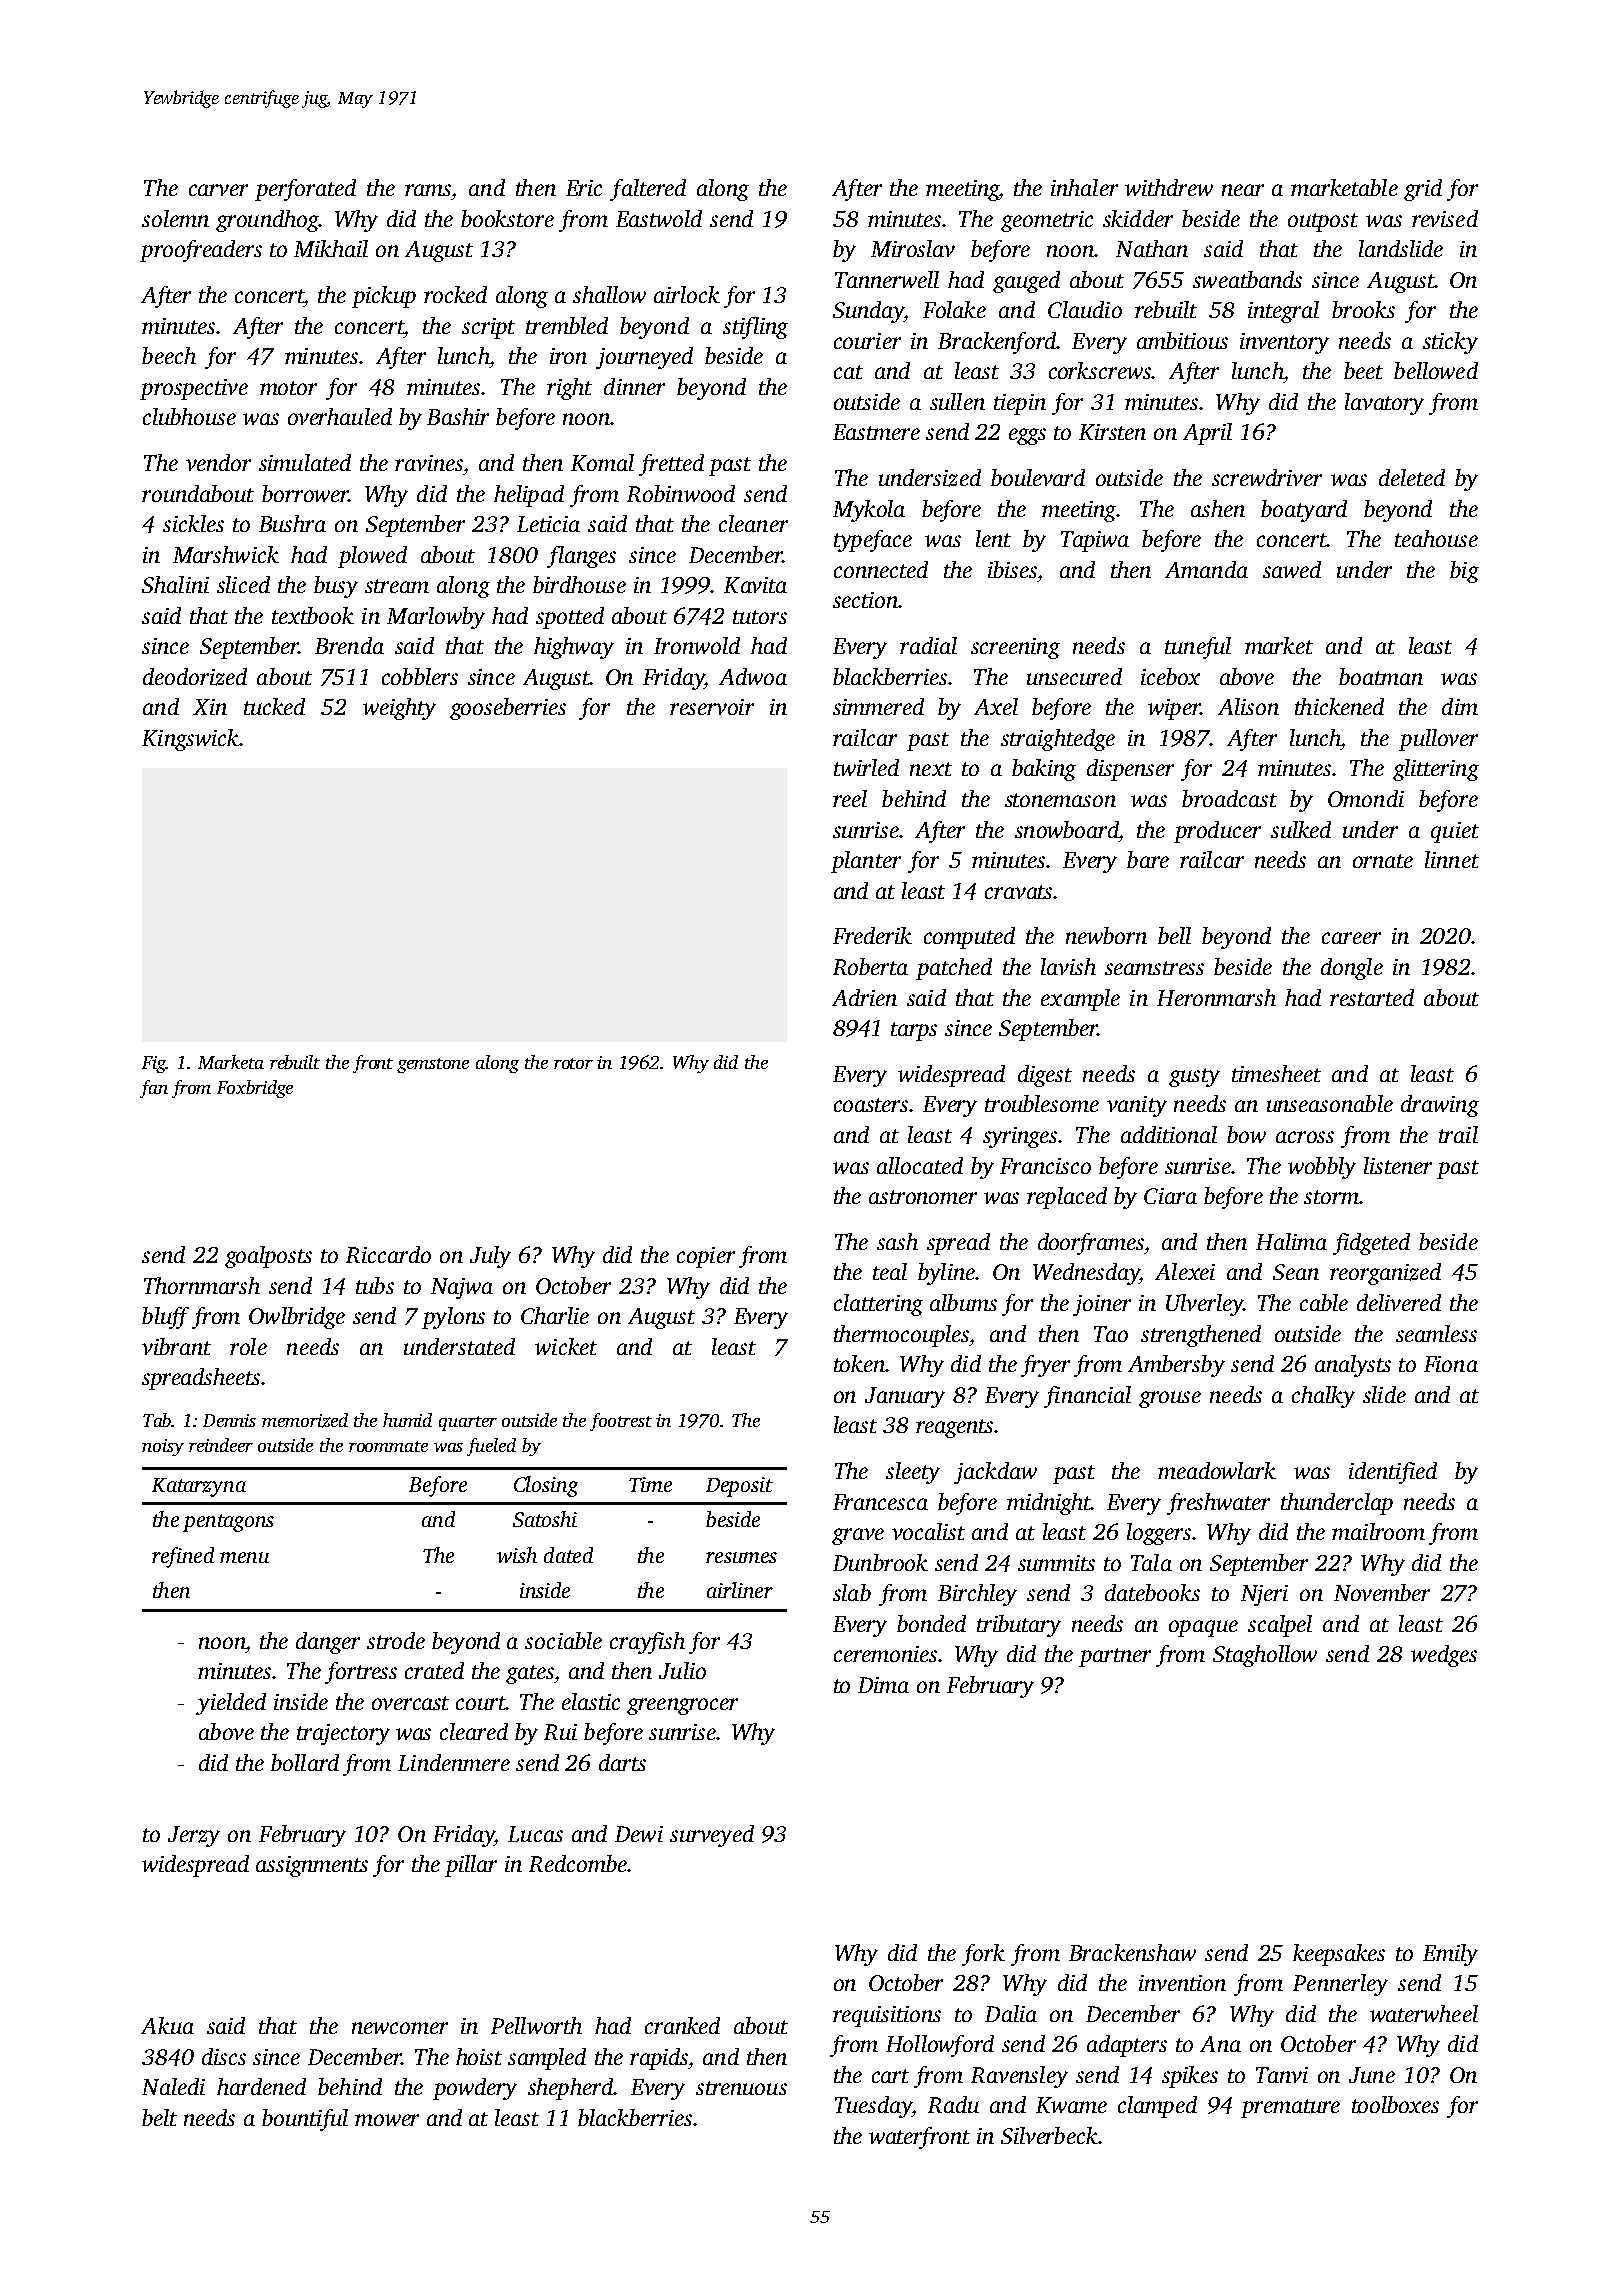 The width and height of the screenshot is (1620, 2292). I want to click on copier, so click(706, 1257).
